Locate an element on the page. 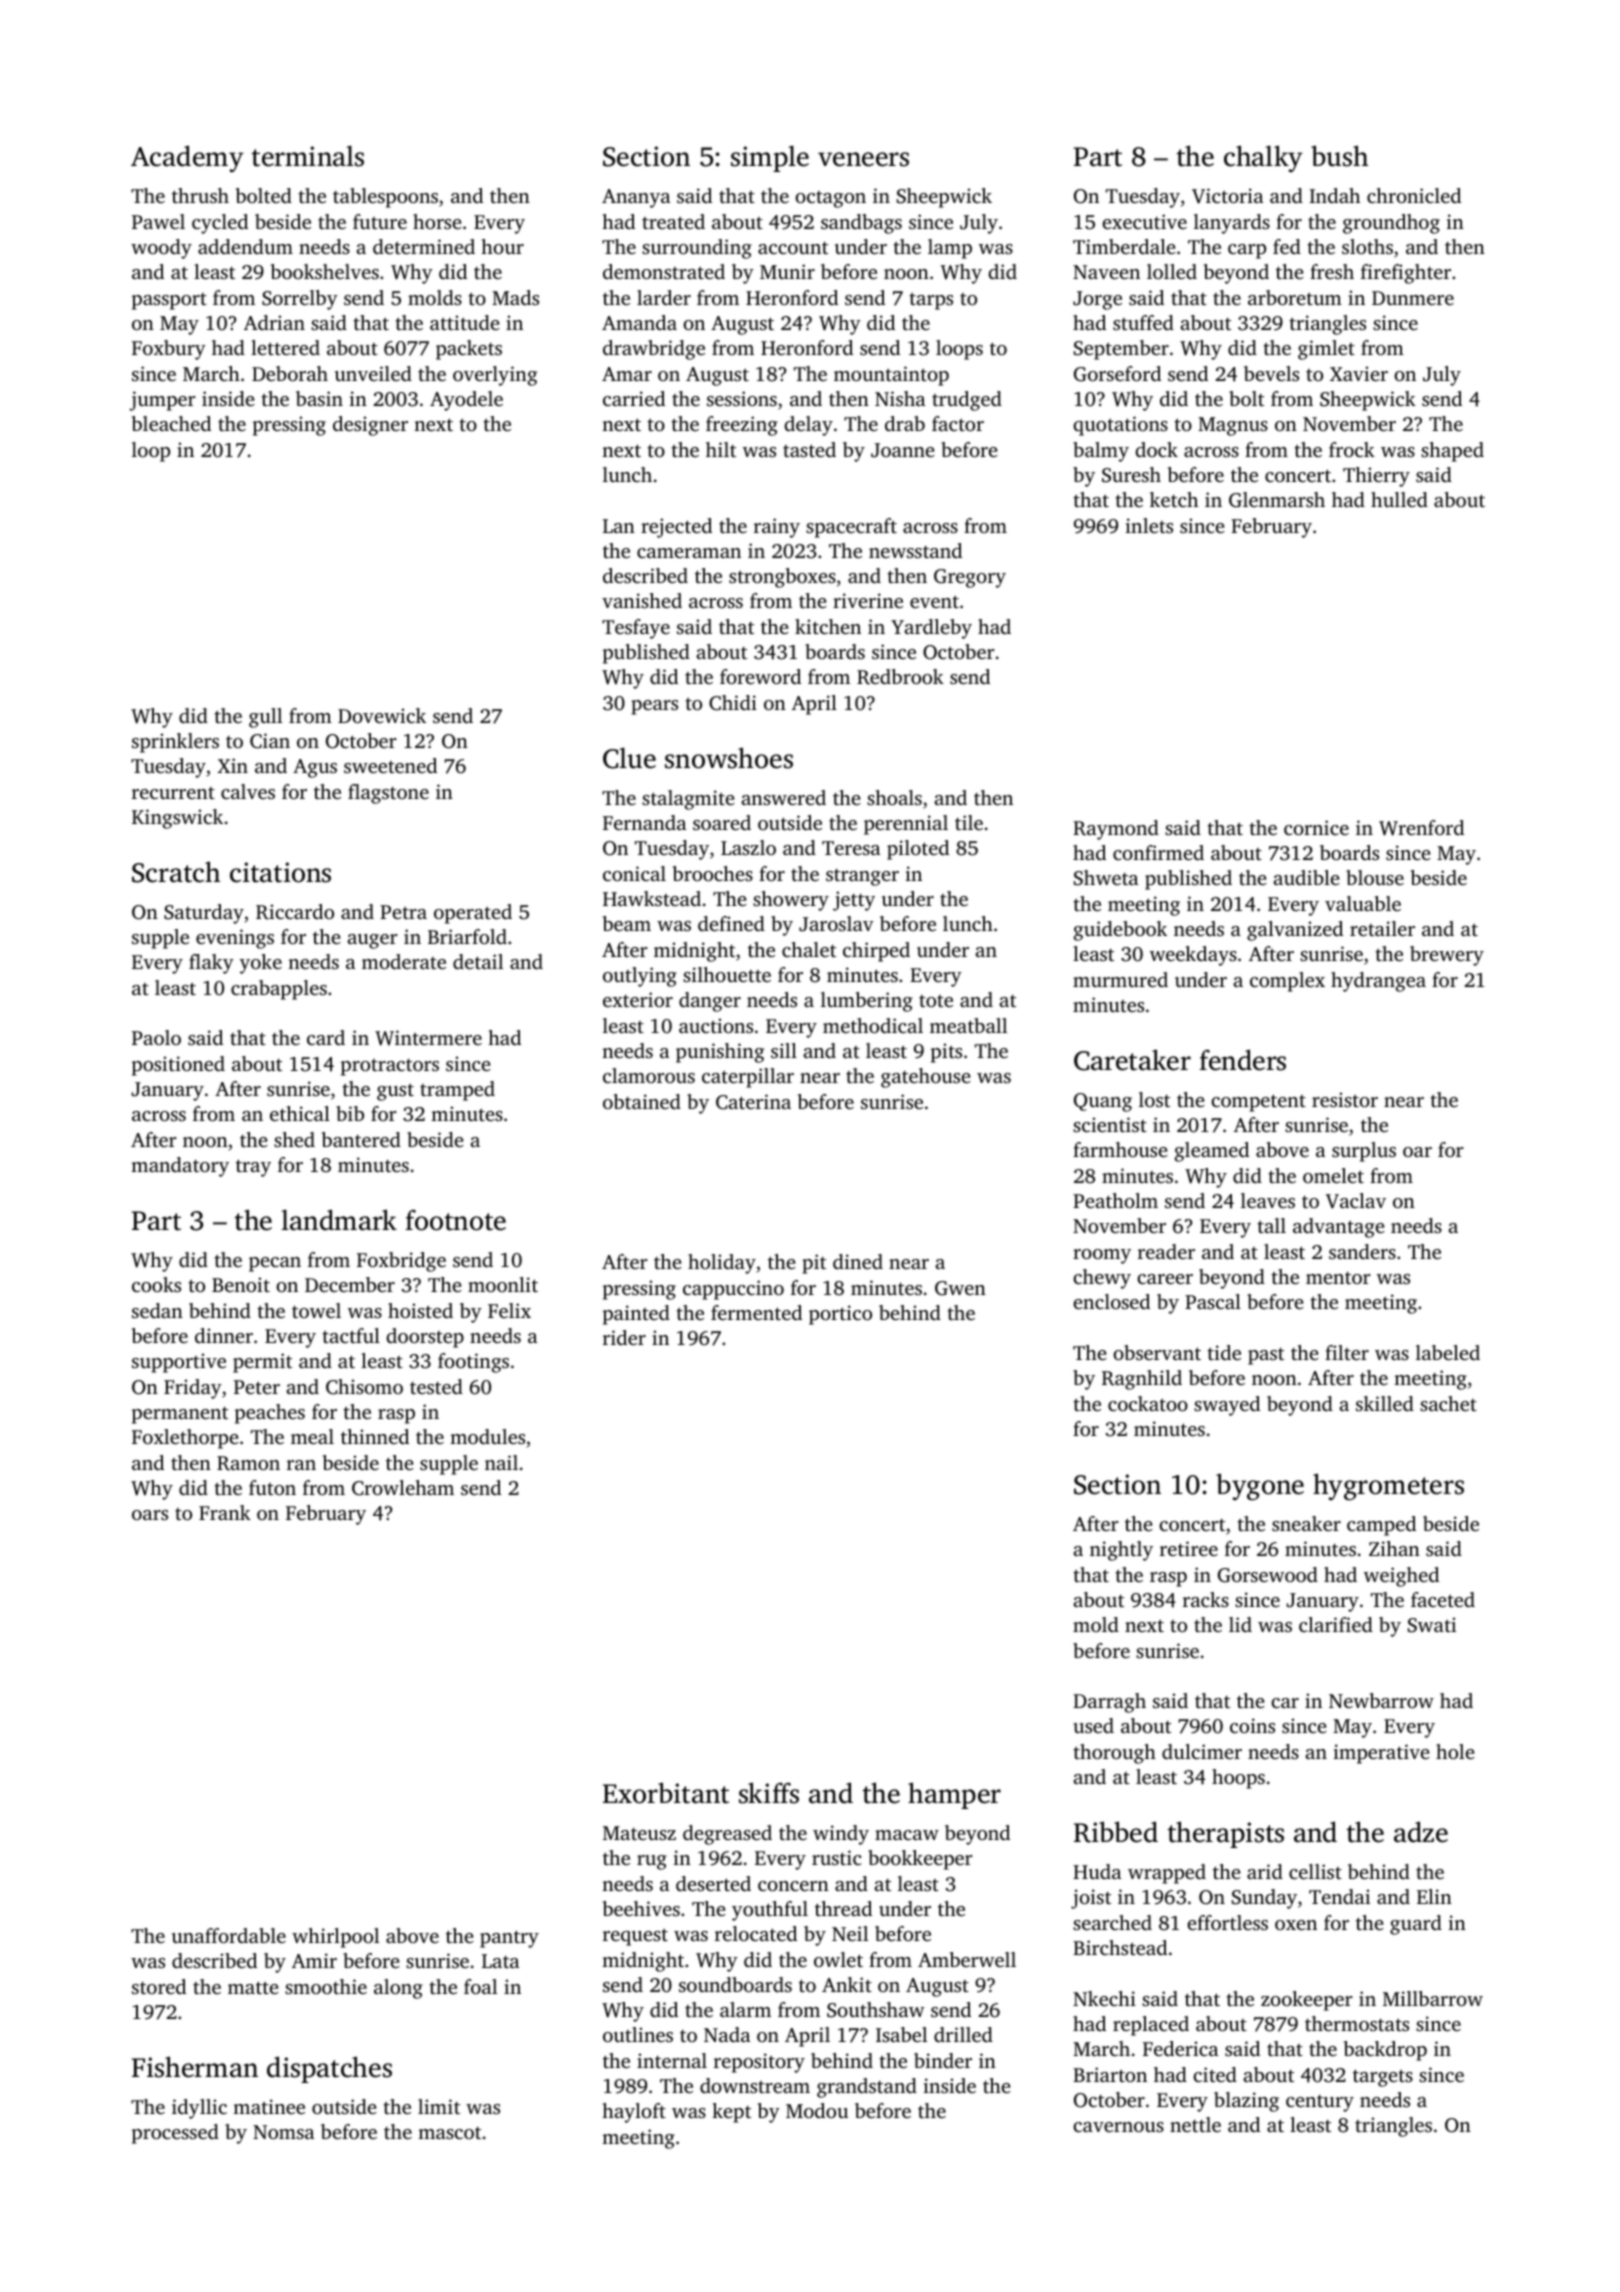  Paolo is located at coordinates (156, 1037).
